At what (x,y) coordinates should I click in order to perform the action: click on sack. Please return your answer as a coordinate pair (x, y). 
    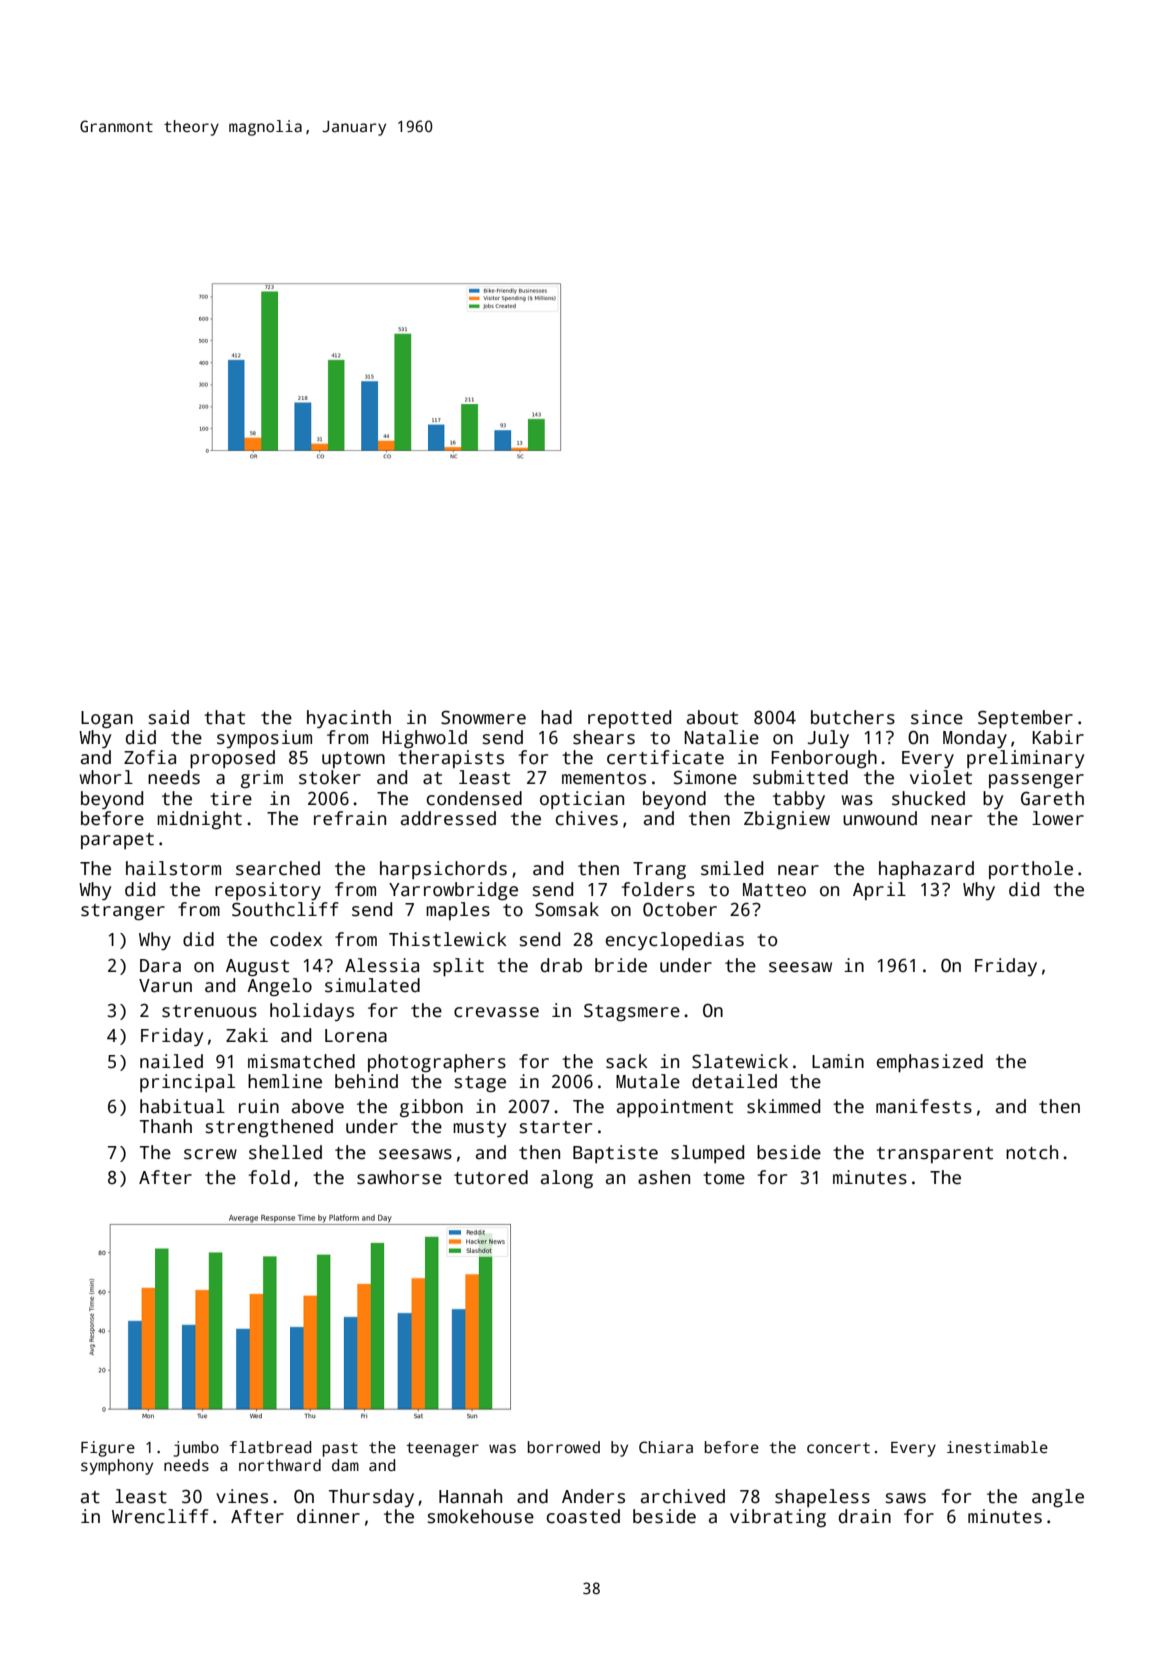
    Looking at the image, I should click on (627, 1061).
